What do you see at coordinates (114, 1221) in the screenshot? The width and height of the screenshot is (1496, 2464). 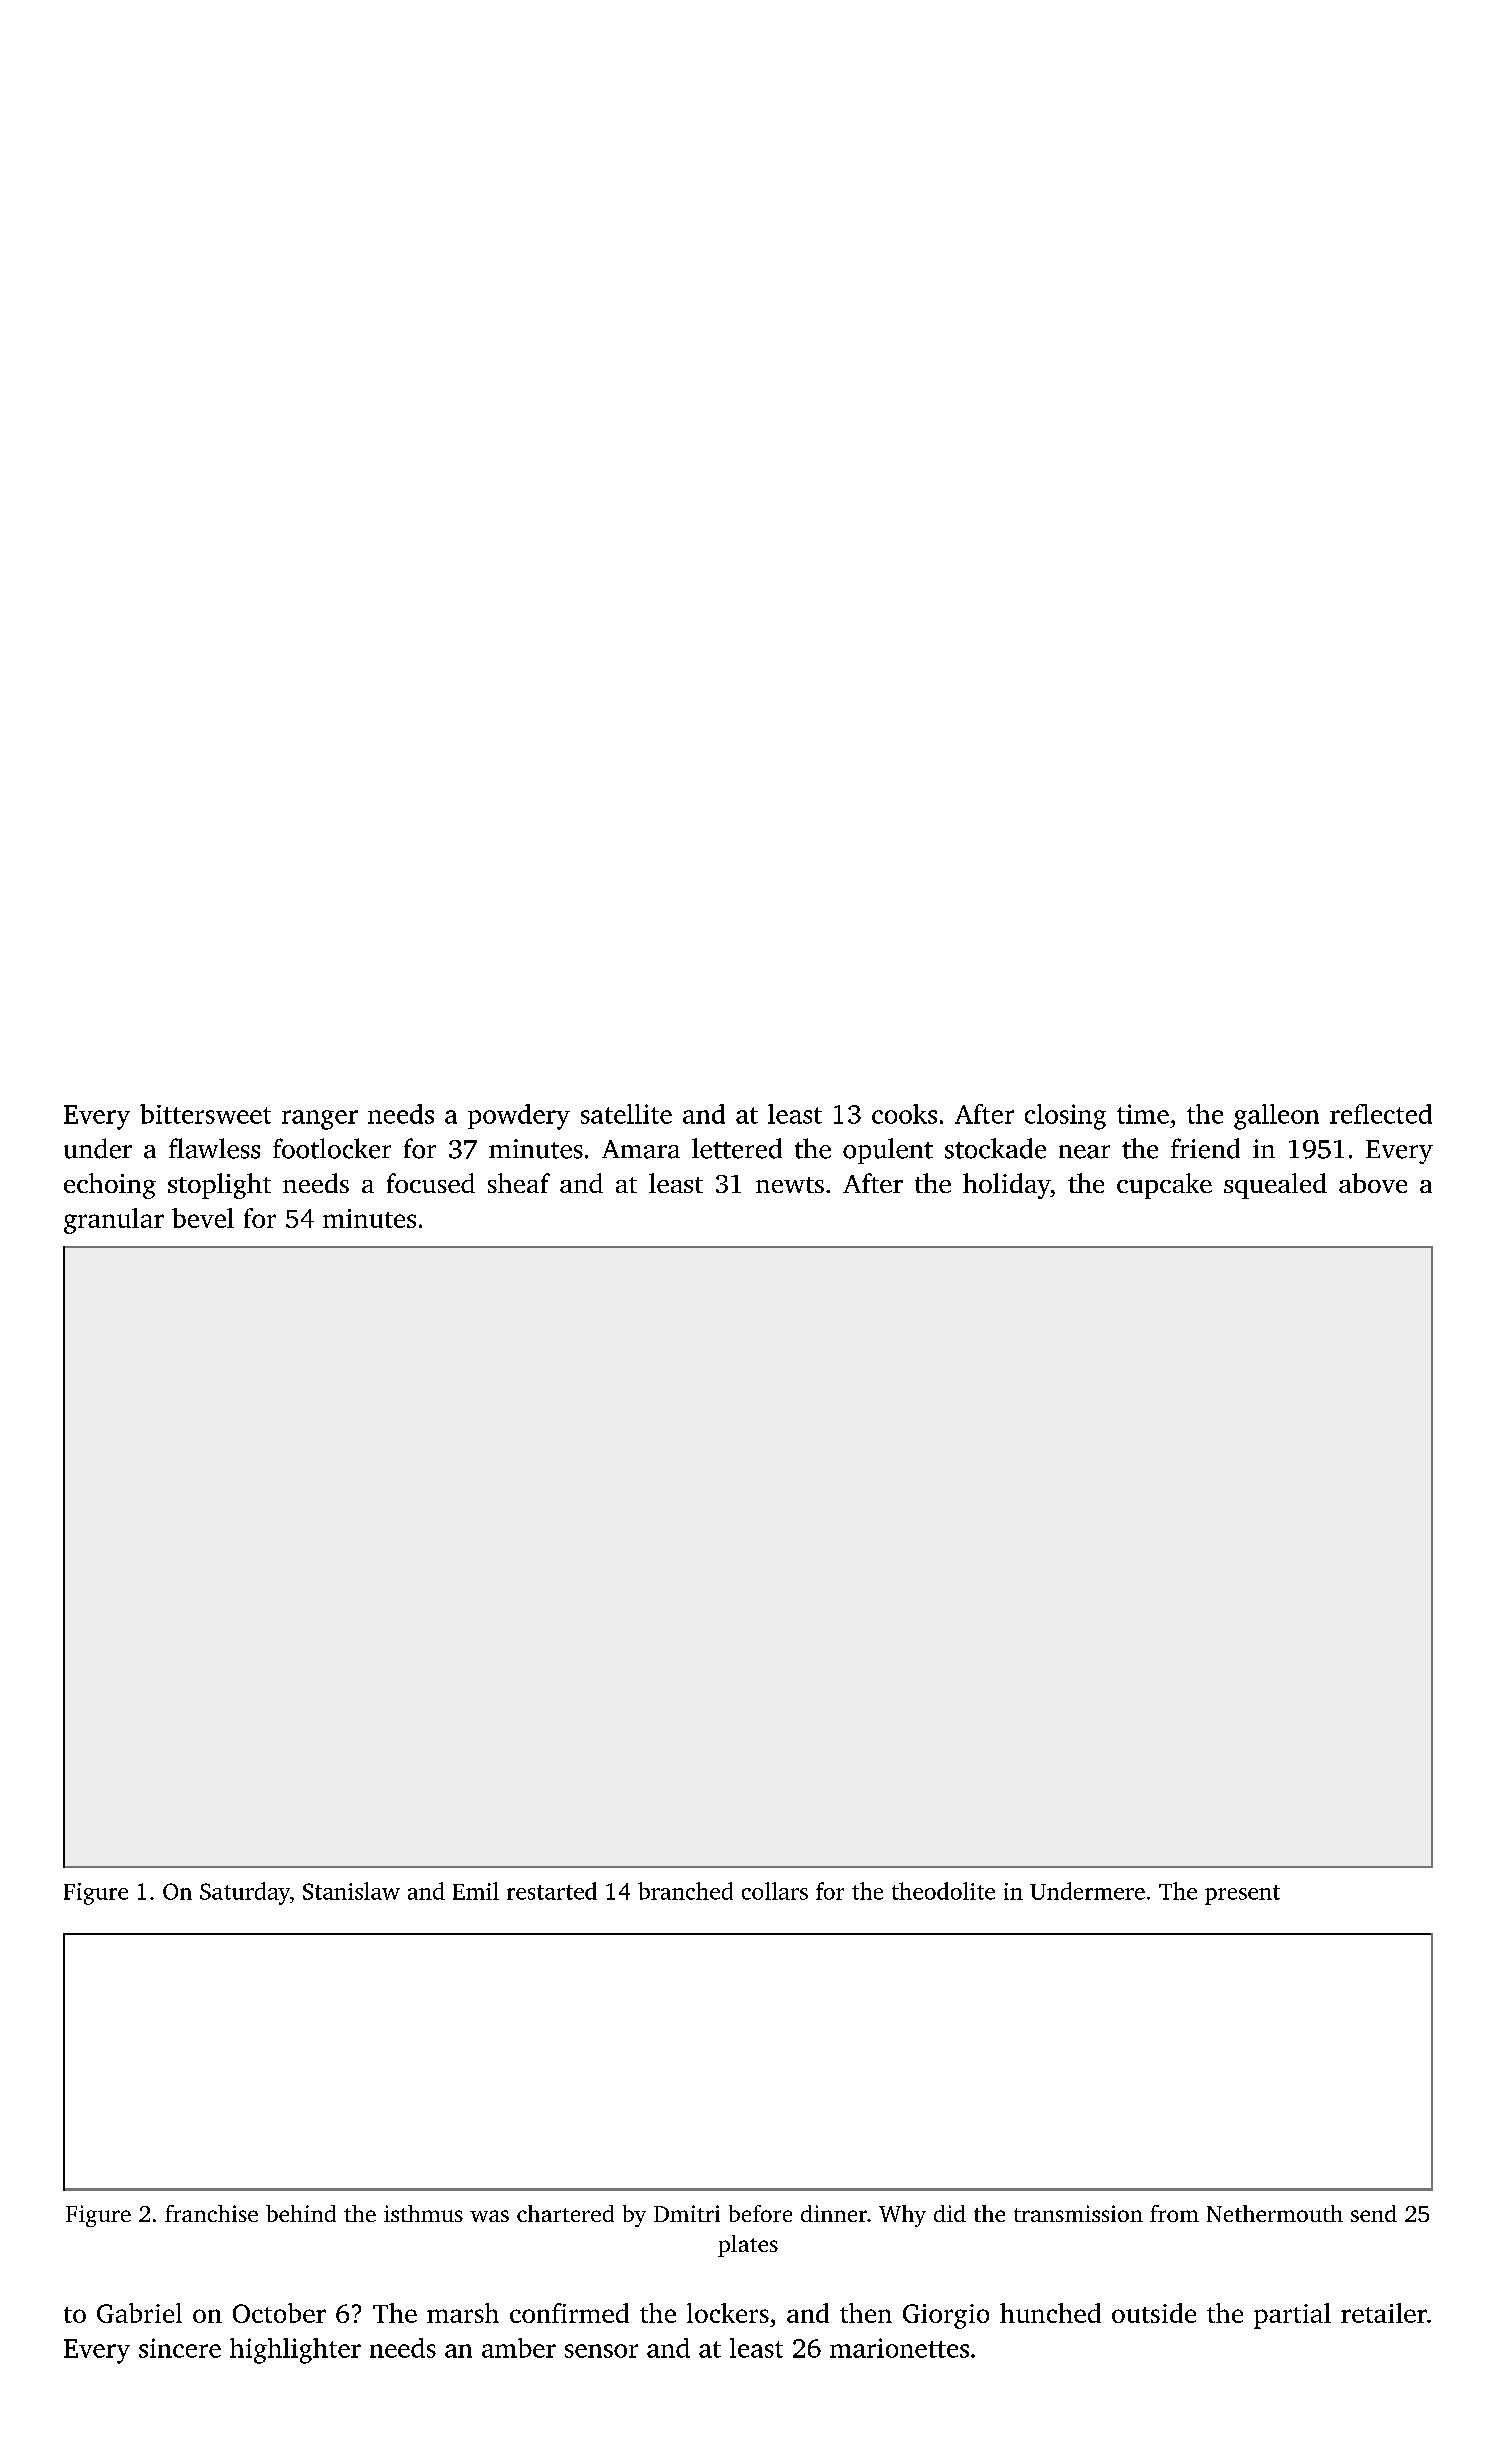 I see `granular` at bounding box center [114, 1221].
